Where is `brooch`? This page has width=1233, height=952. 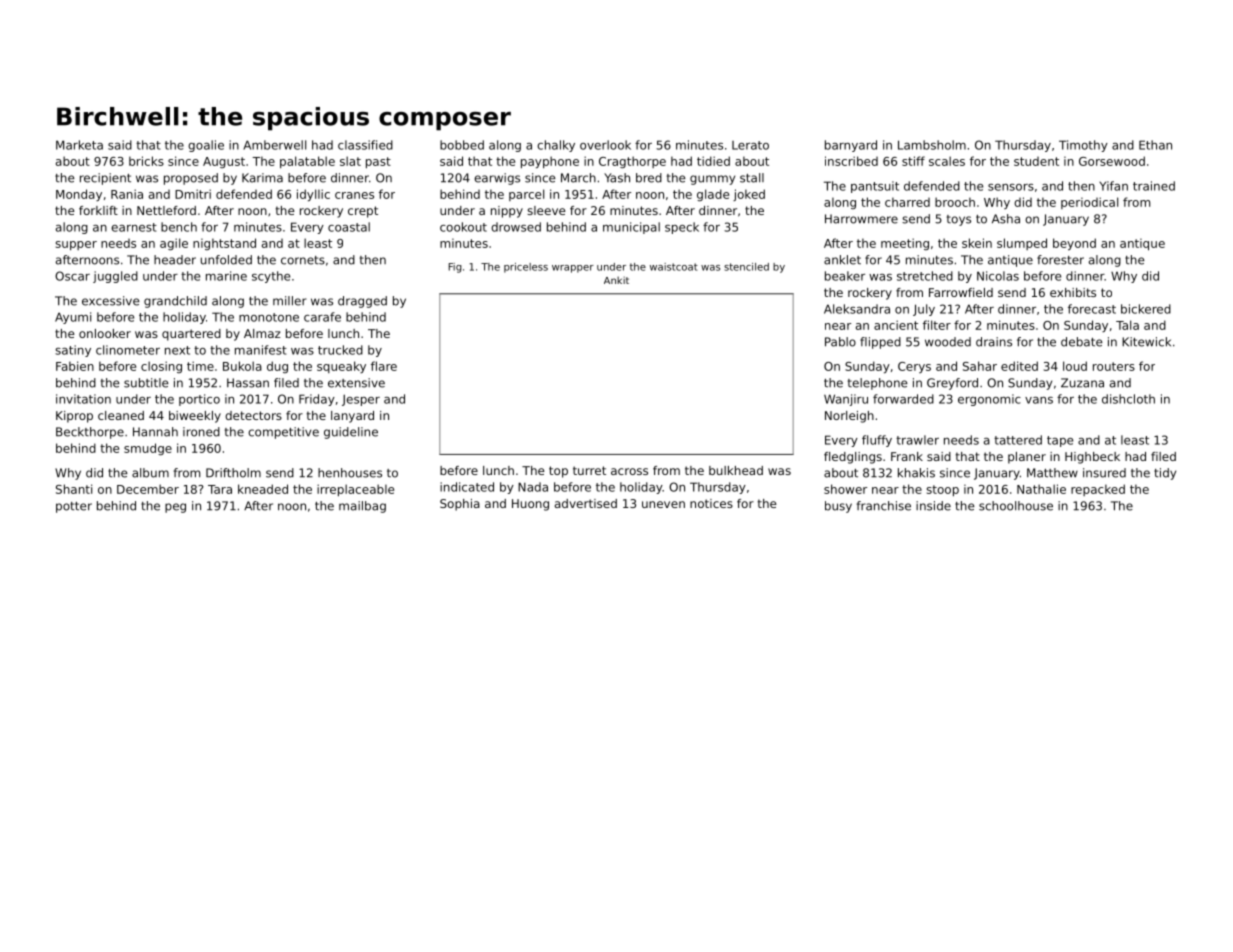
brooch is located at coordinates (955, 202).
